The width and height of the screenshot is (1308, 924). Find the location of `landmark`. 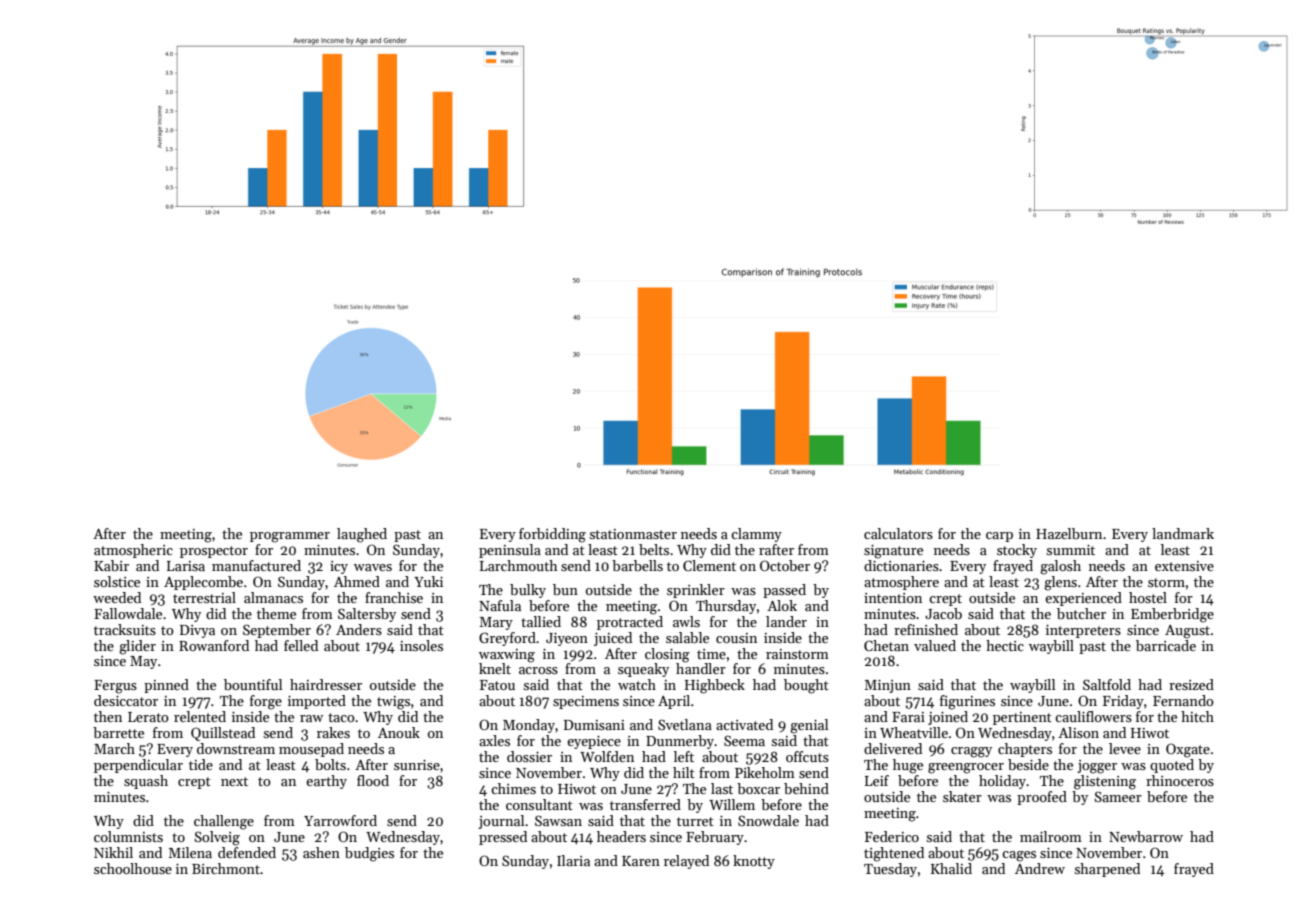

landmark is located at coordinates (1183, 533).
